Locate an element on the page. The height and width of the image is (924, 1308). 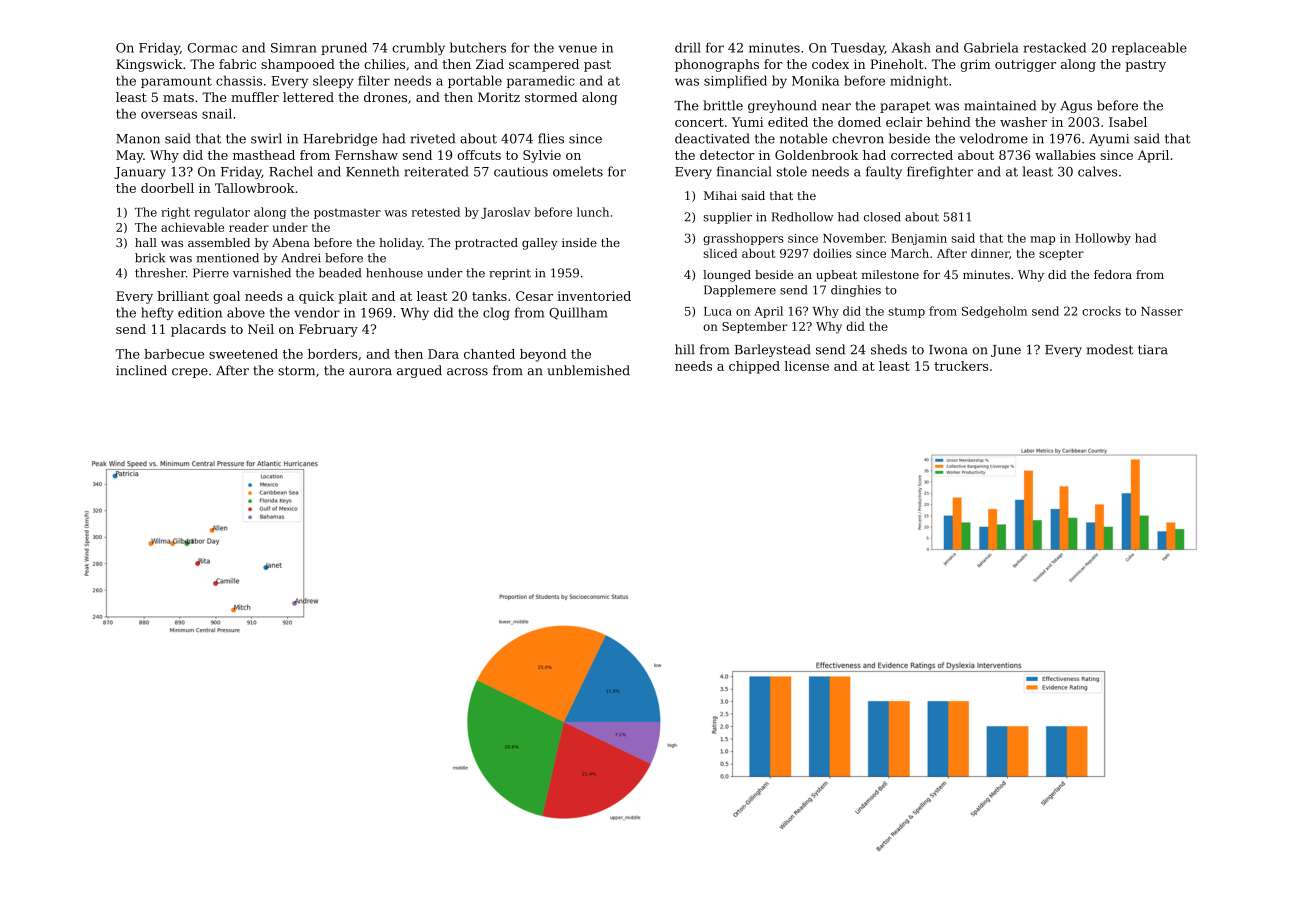
reader is located at coordinates (249, 227).
